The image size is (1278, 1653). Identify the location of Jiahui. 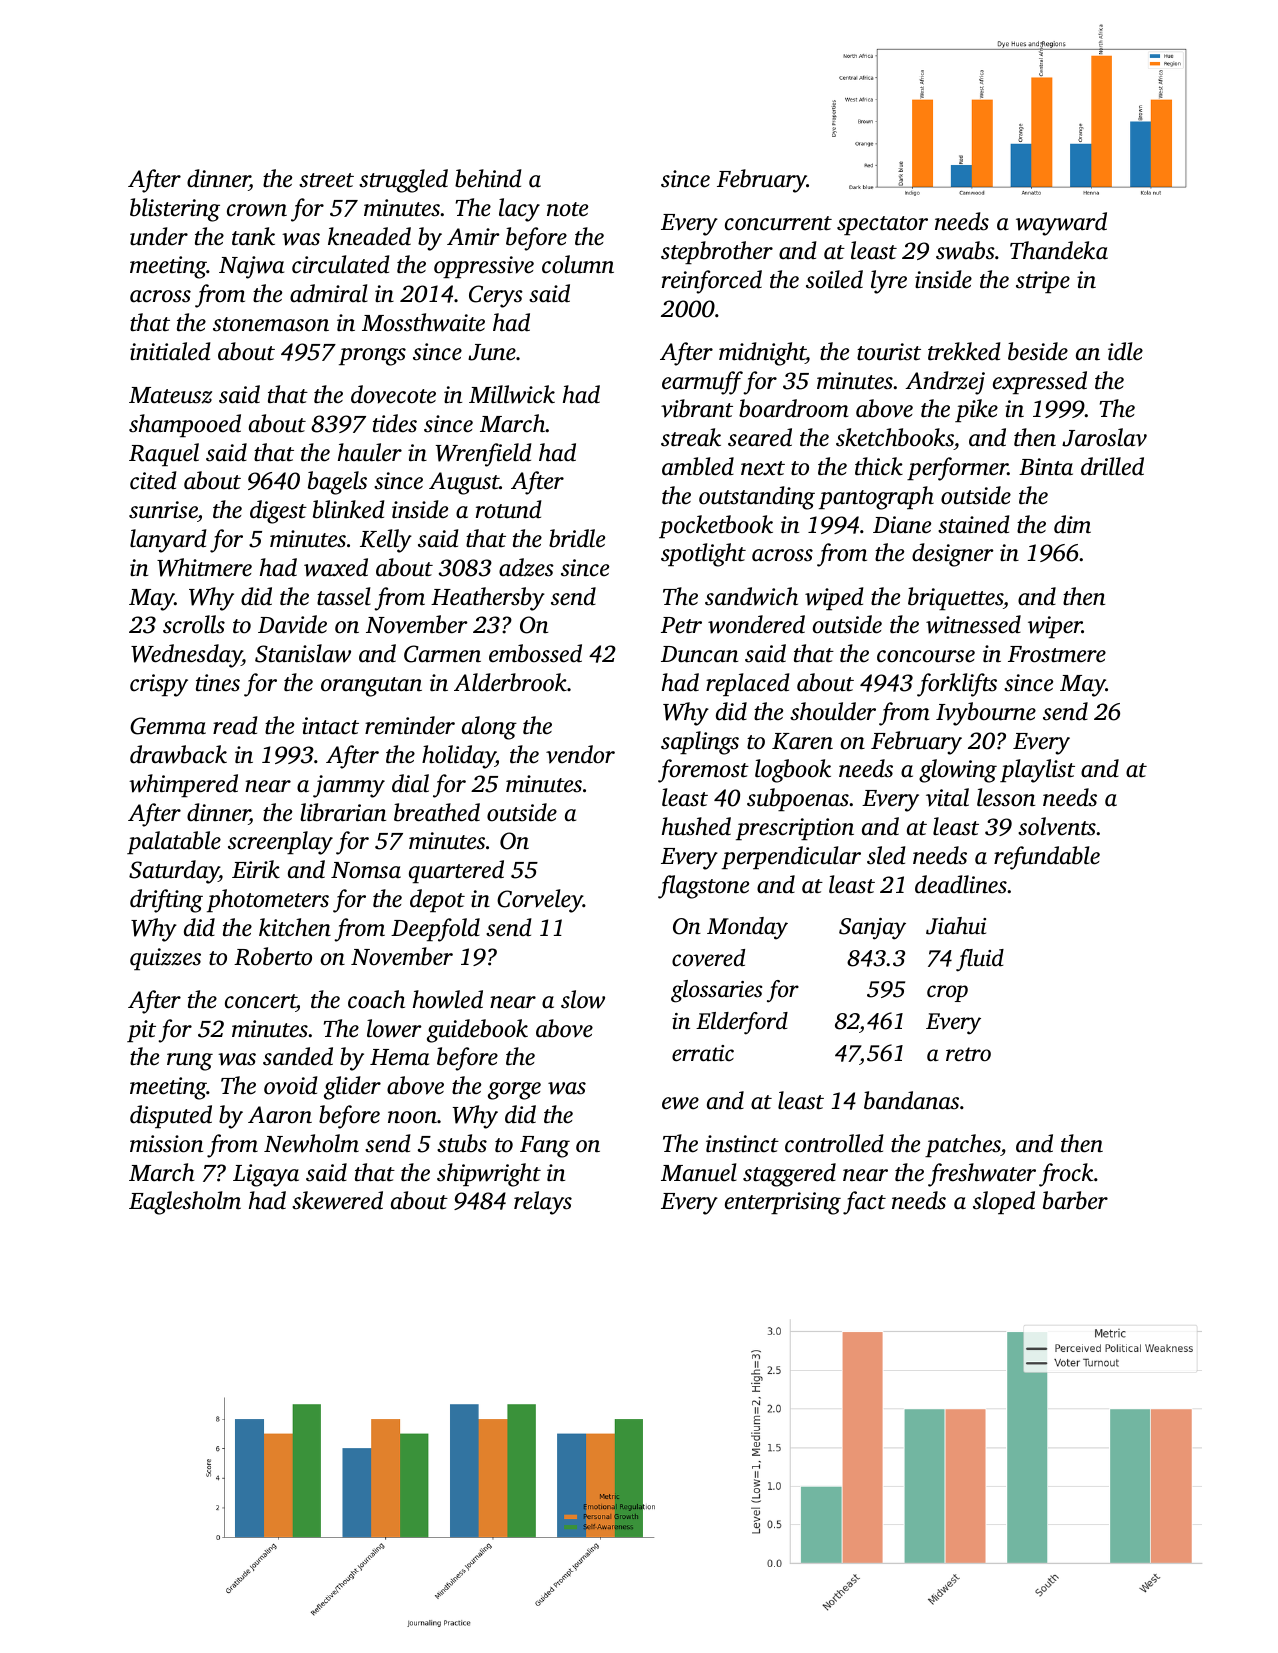
(956, 926).
